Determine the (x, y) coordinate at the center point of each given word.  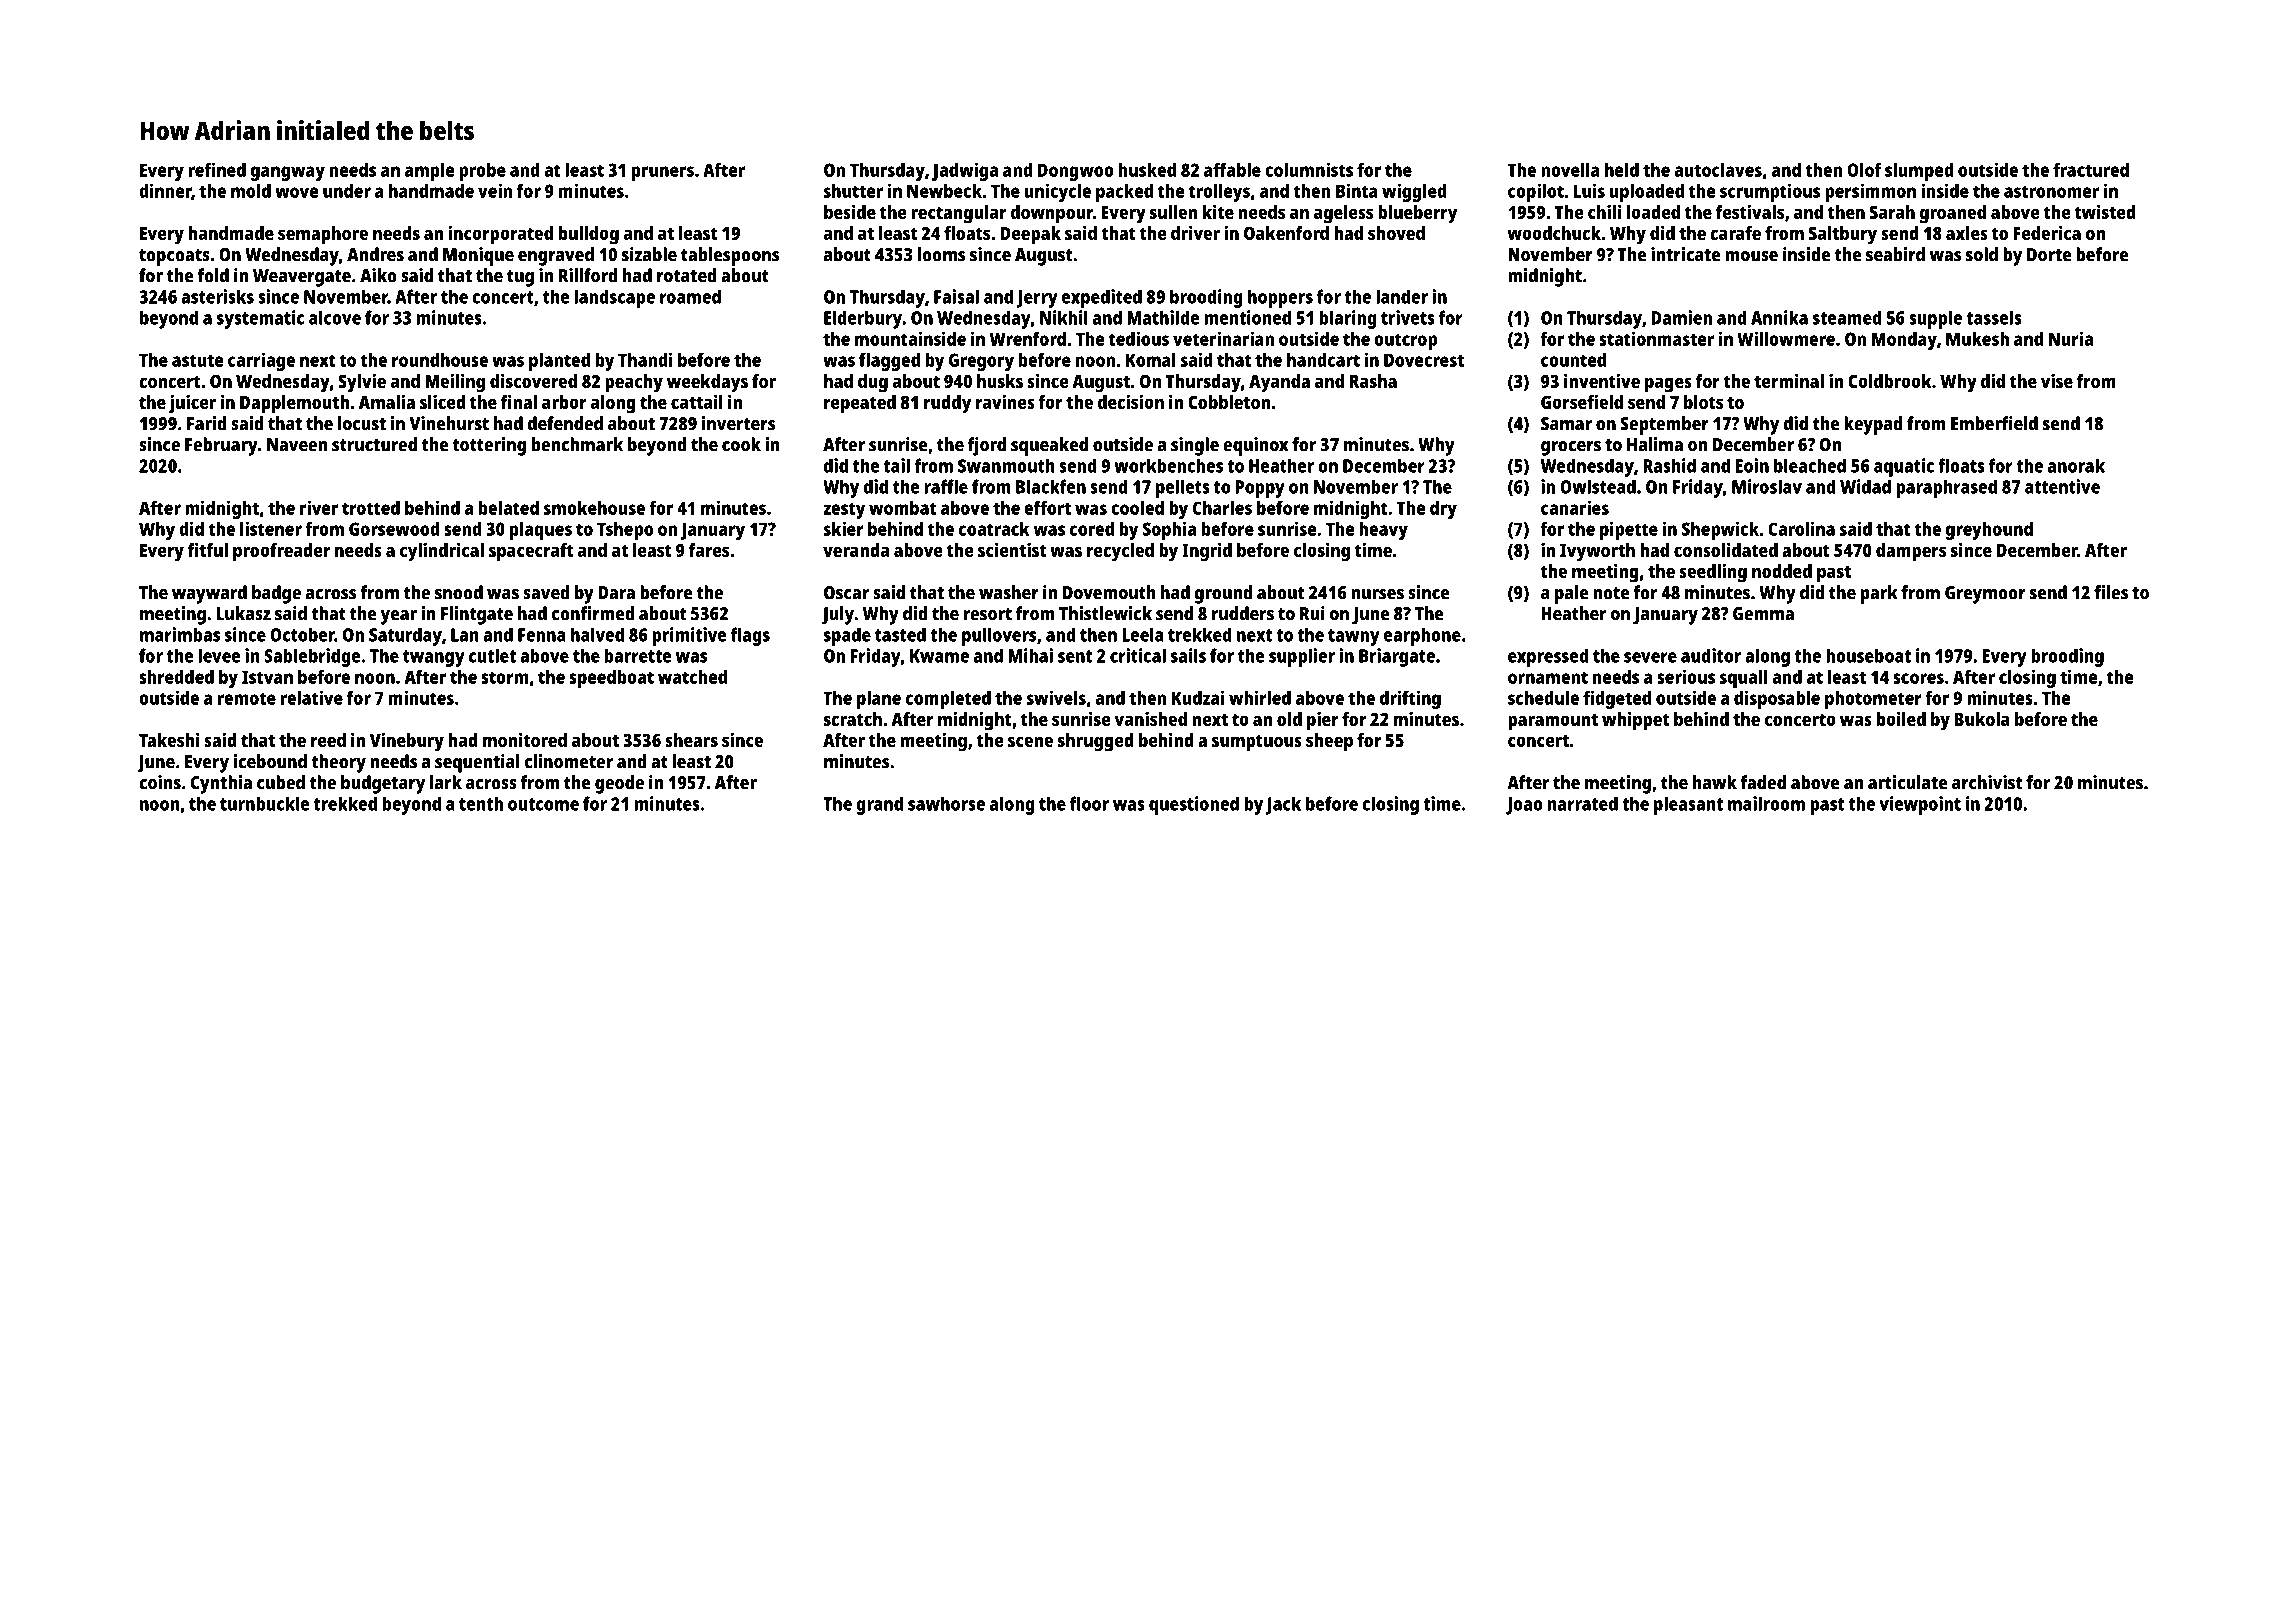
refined (217, 169)
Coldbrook (1890, 381)
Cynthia (221, 784)
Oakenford (1286, 233)
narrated (1583, 803)
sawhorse (946, 803)
